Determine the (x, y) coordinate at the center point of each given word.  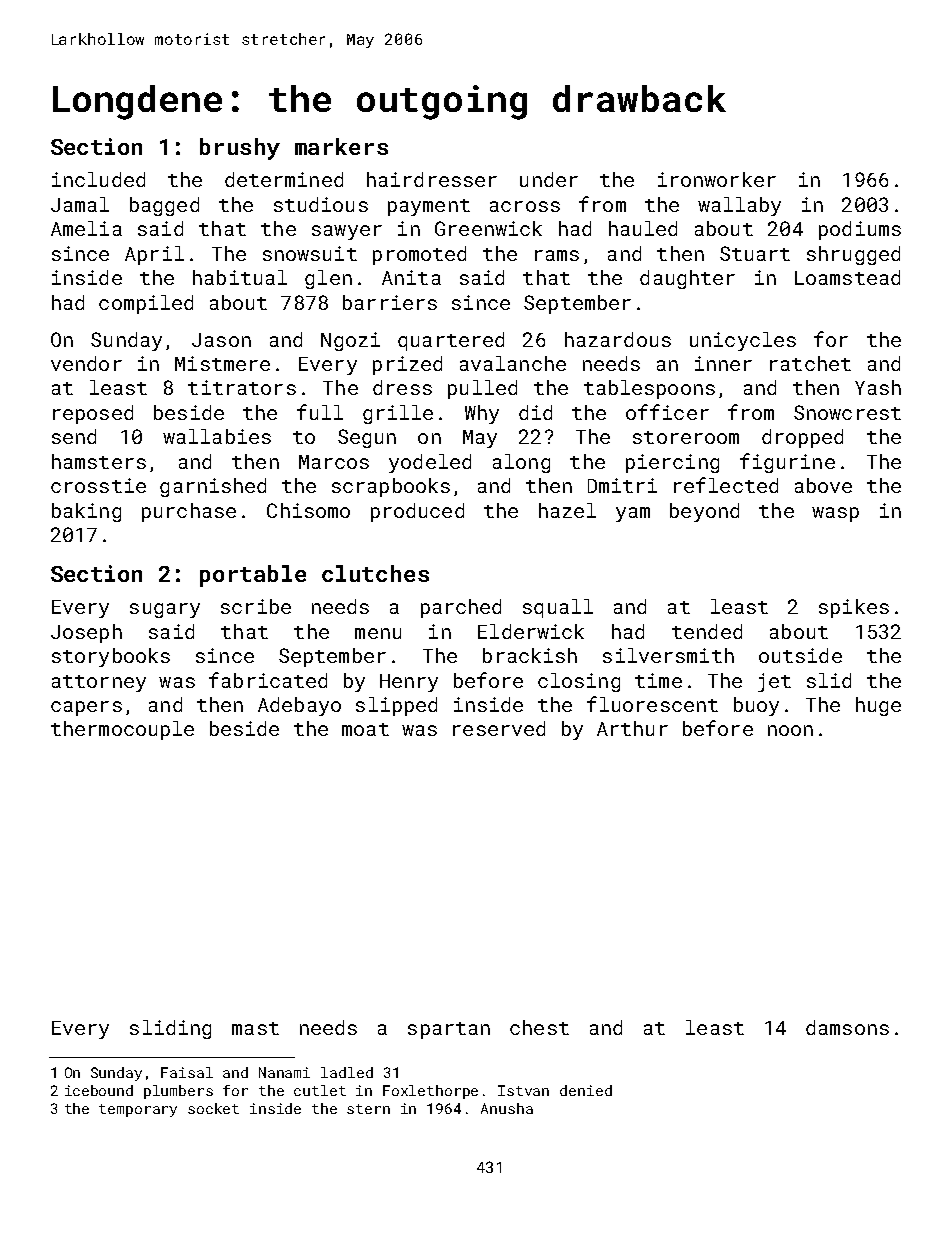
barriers (390, 302)
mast (255, 1028)
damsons (847, 1027)
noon (790, 730)
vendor (86, 363)
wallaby (739, 206)
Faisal (187, 1072)
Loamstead (847, 277)
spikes (854, 608)
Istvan (523, 1090)
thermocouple (122, 730)
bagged (164, 206)
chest (539, 1027)
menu (378, 633)
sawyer (347, 232)
